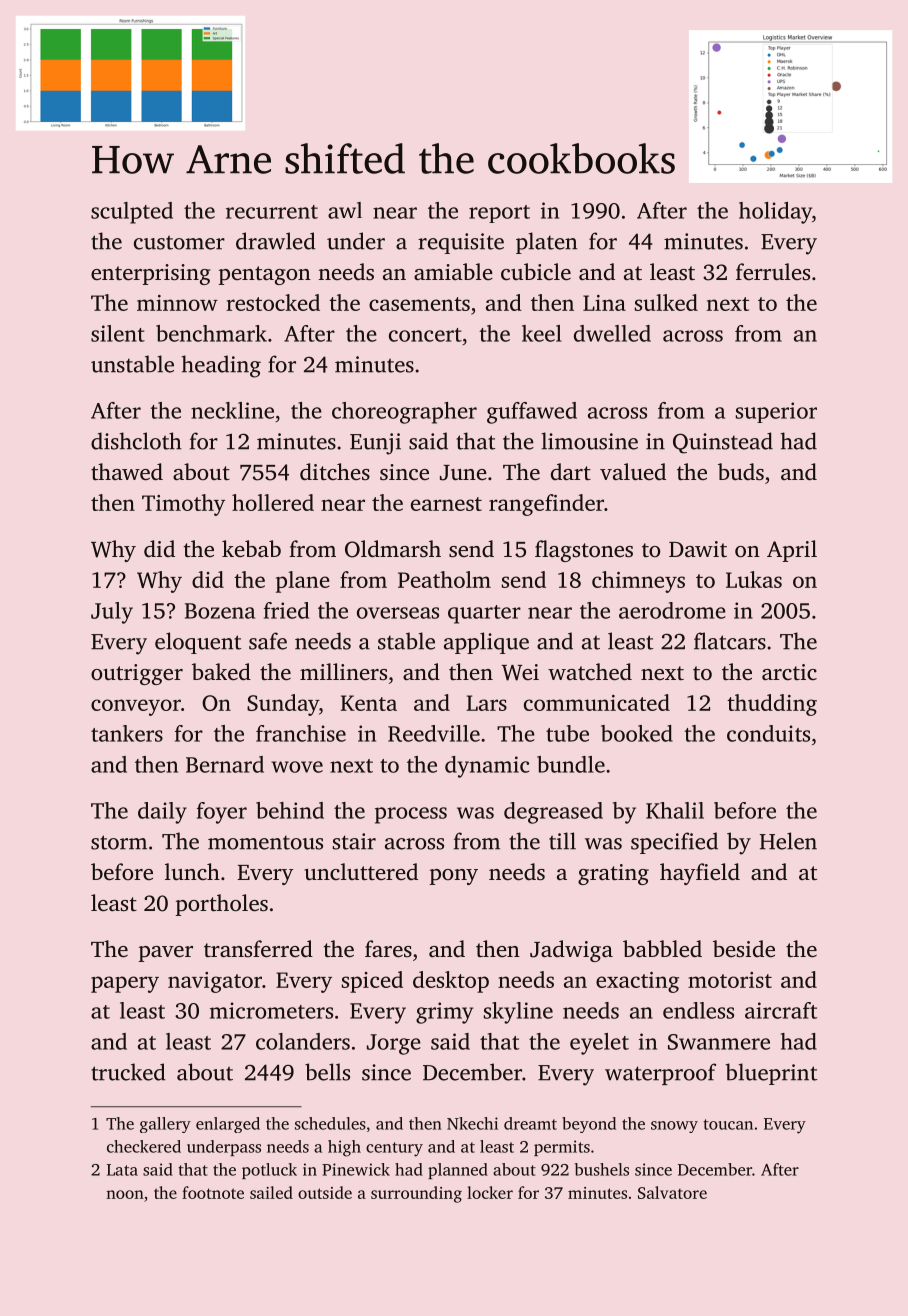  I want to click on waterproof, so click(660, 1074).
